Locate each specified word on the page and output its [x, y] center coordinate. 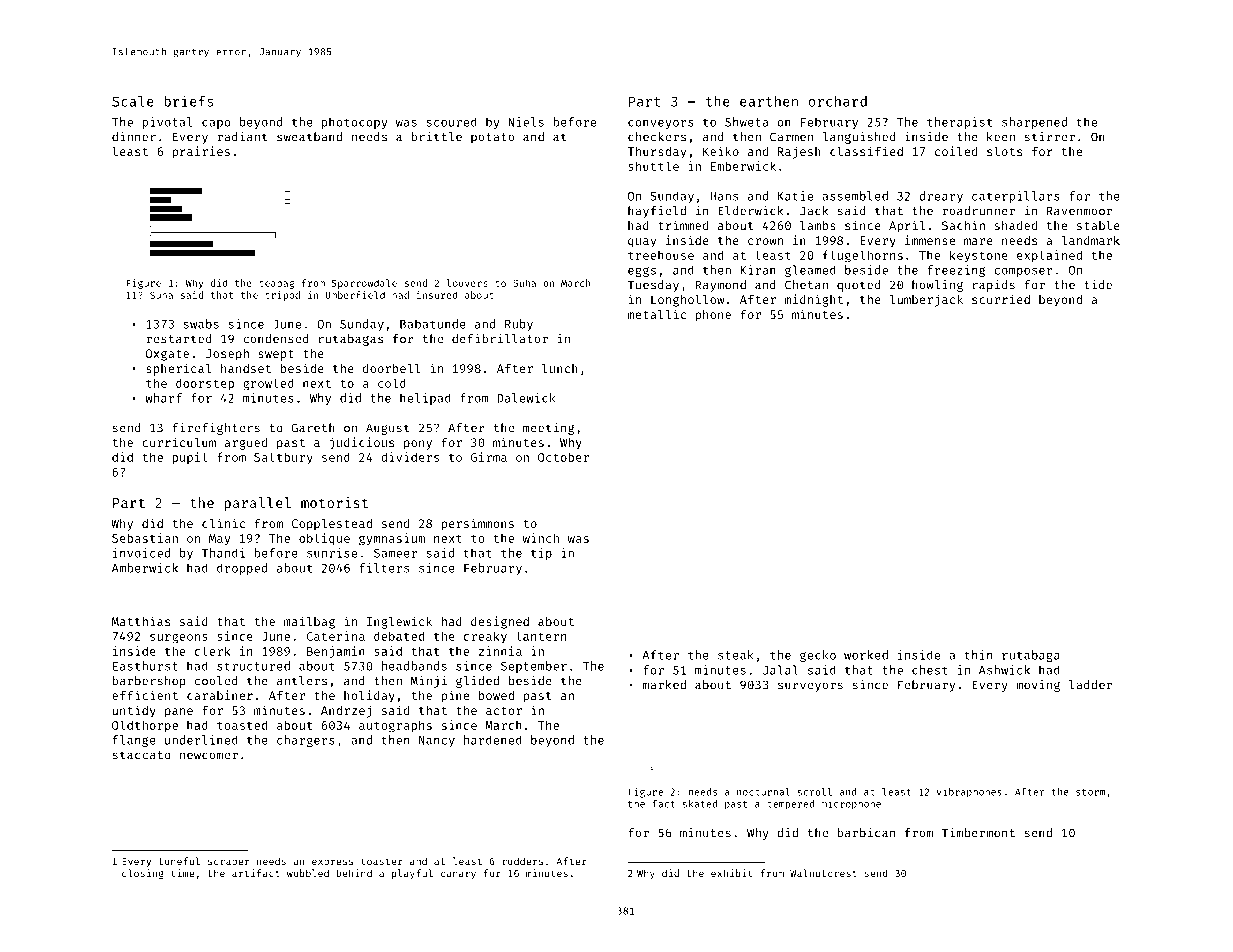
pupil [190, 458]
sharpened [1034, 123]
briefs [189, 101]
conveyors [661, 124]
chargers [306, 741]
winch [541, 538]
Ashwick [1004, 670]
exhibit [732, 873]
